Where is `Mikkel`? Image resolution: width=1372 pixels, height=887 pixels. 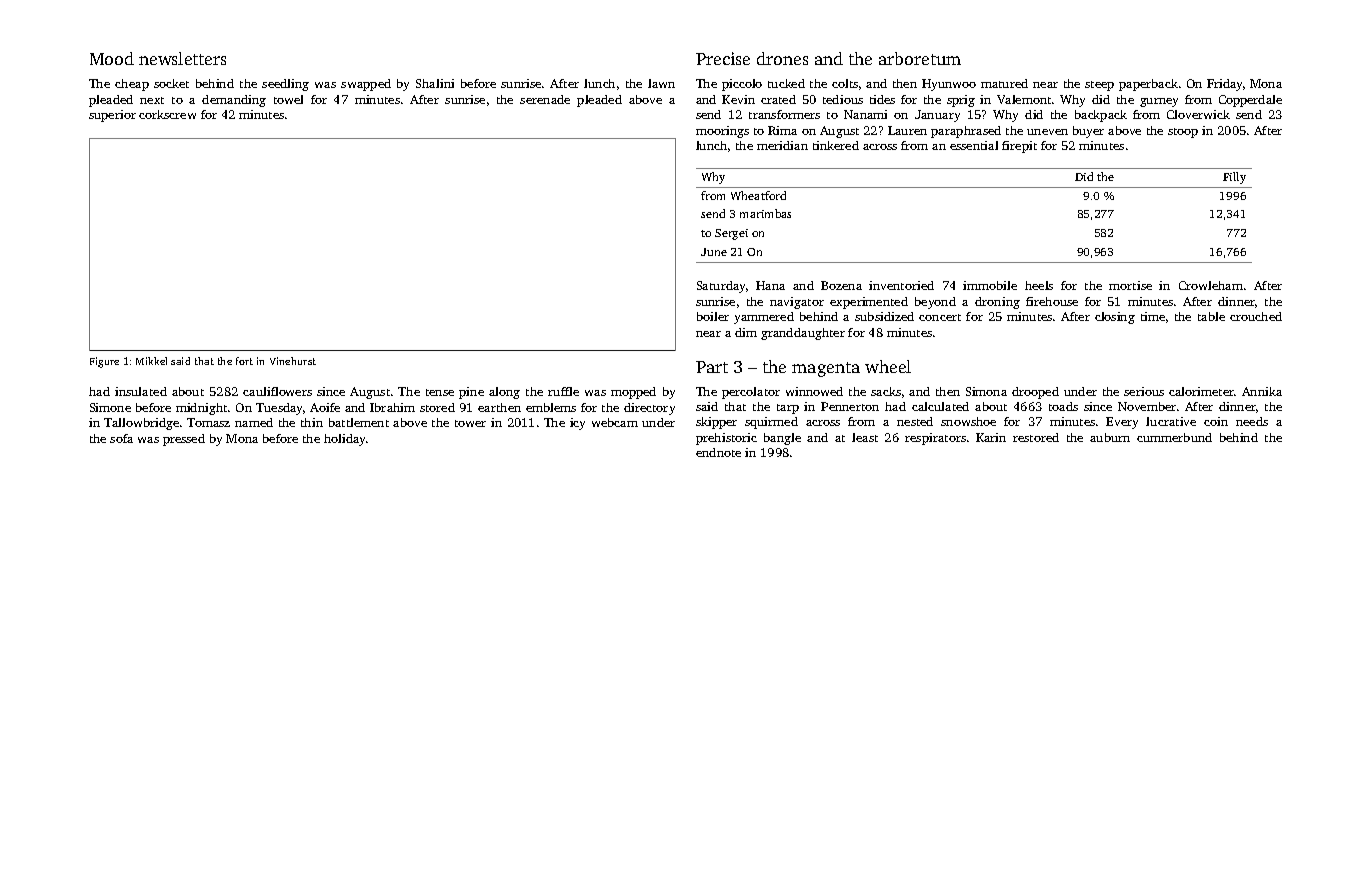 Mikkel is located at coordinates (151, 361).
